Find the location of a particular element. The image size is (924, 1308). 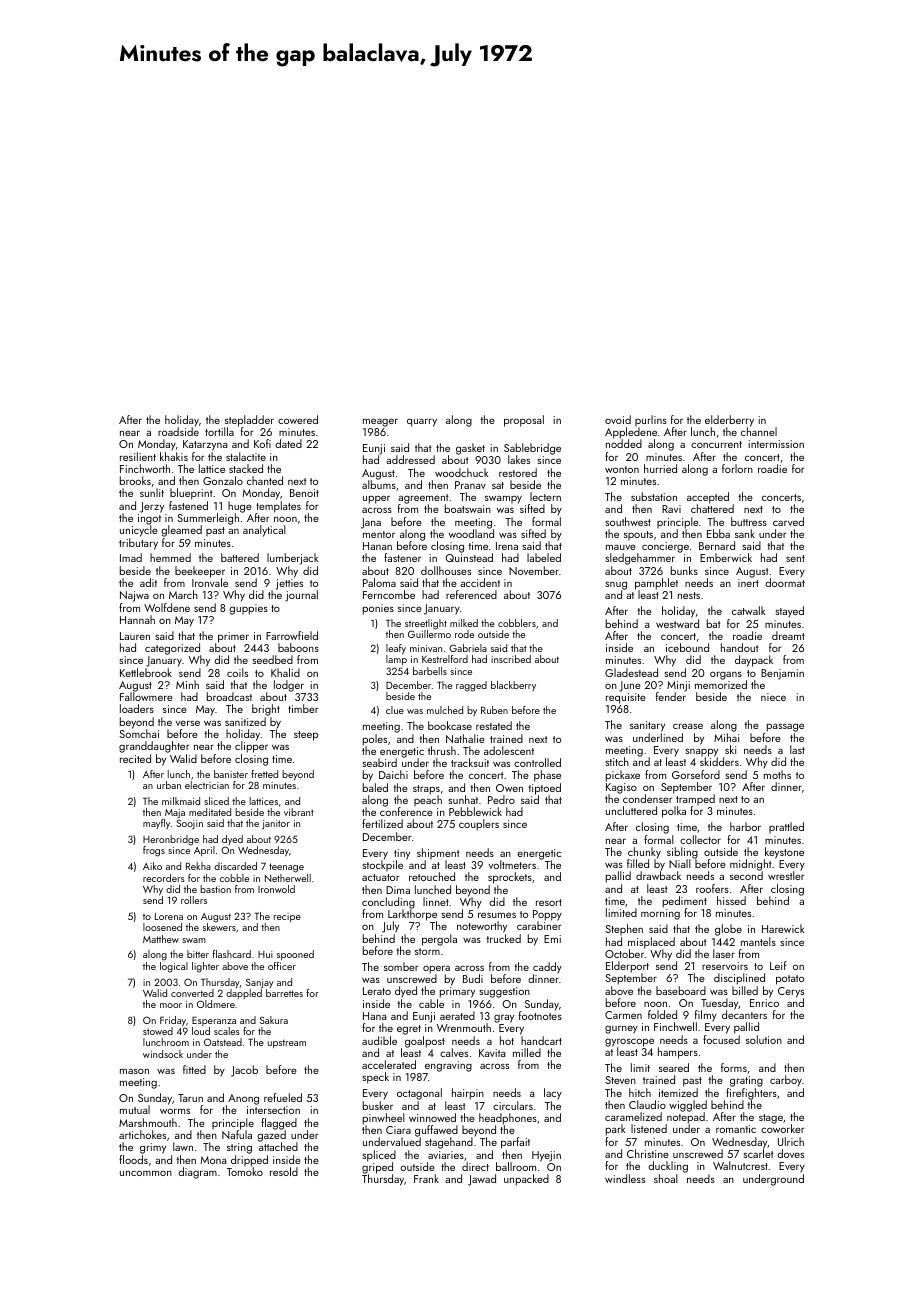

carboy is located at coordinates (786, 1081).
